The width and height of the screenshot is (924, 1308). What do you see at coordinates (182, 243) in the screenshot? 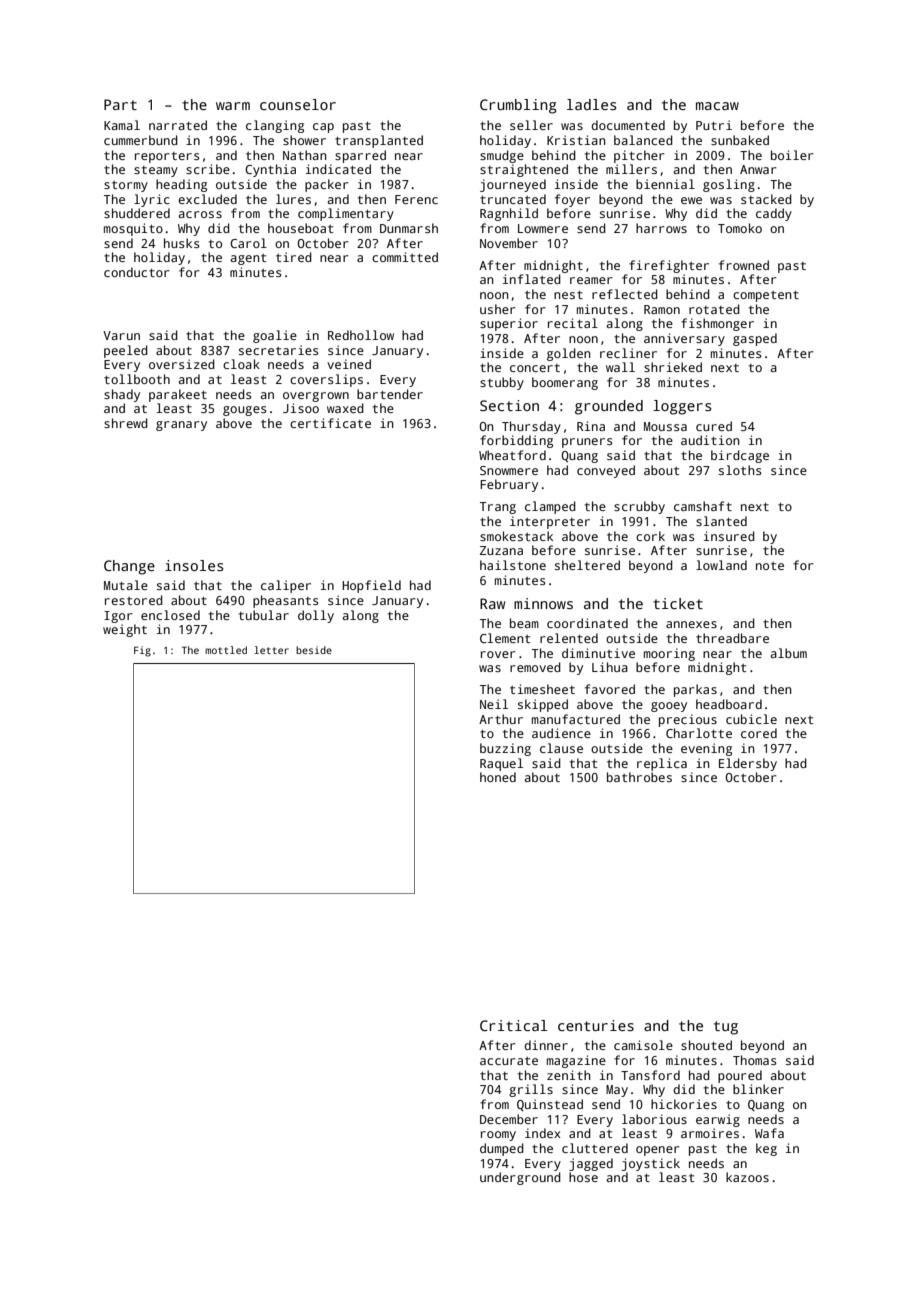
I see `husks` at bounding box center [182, 243].
